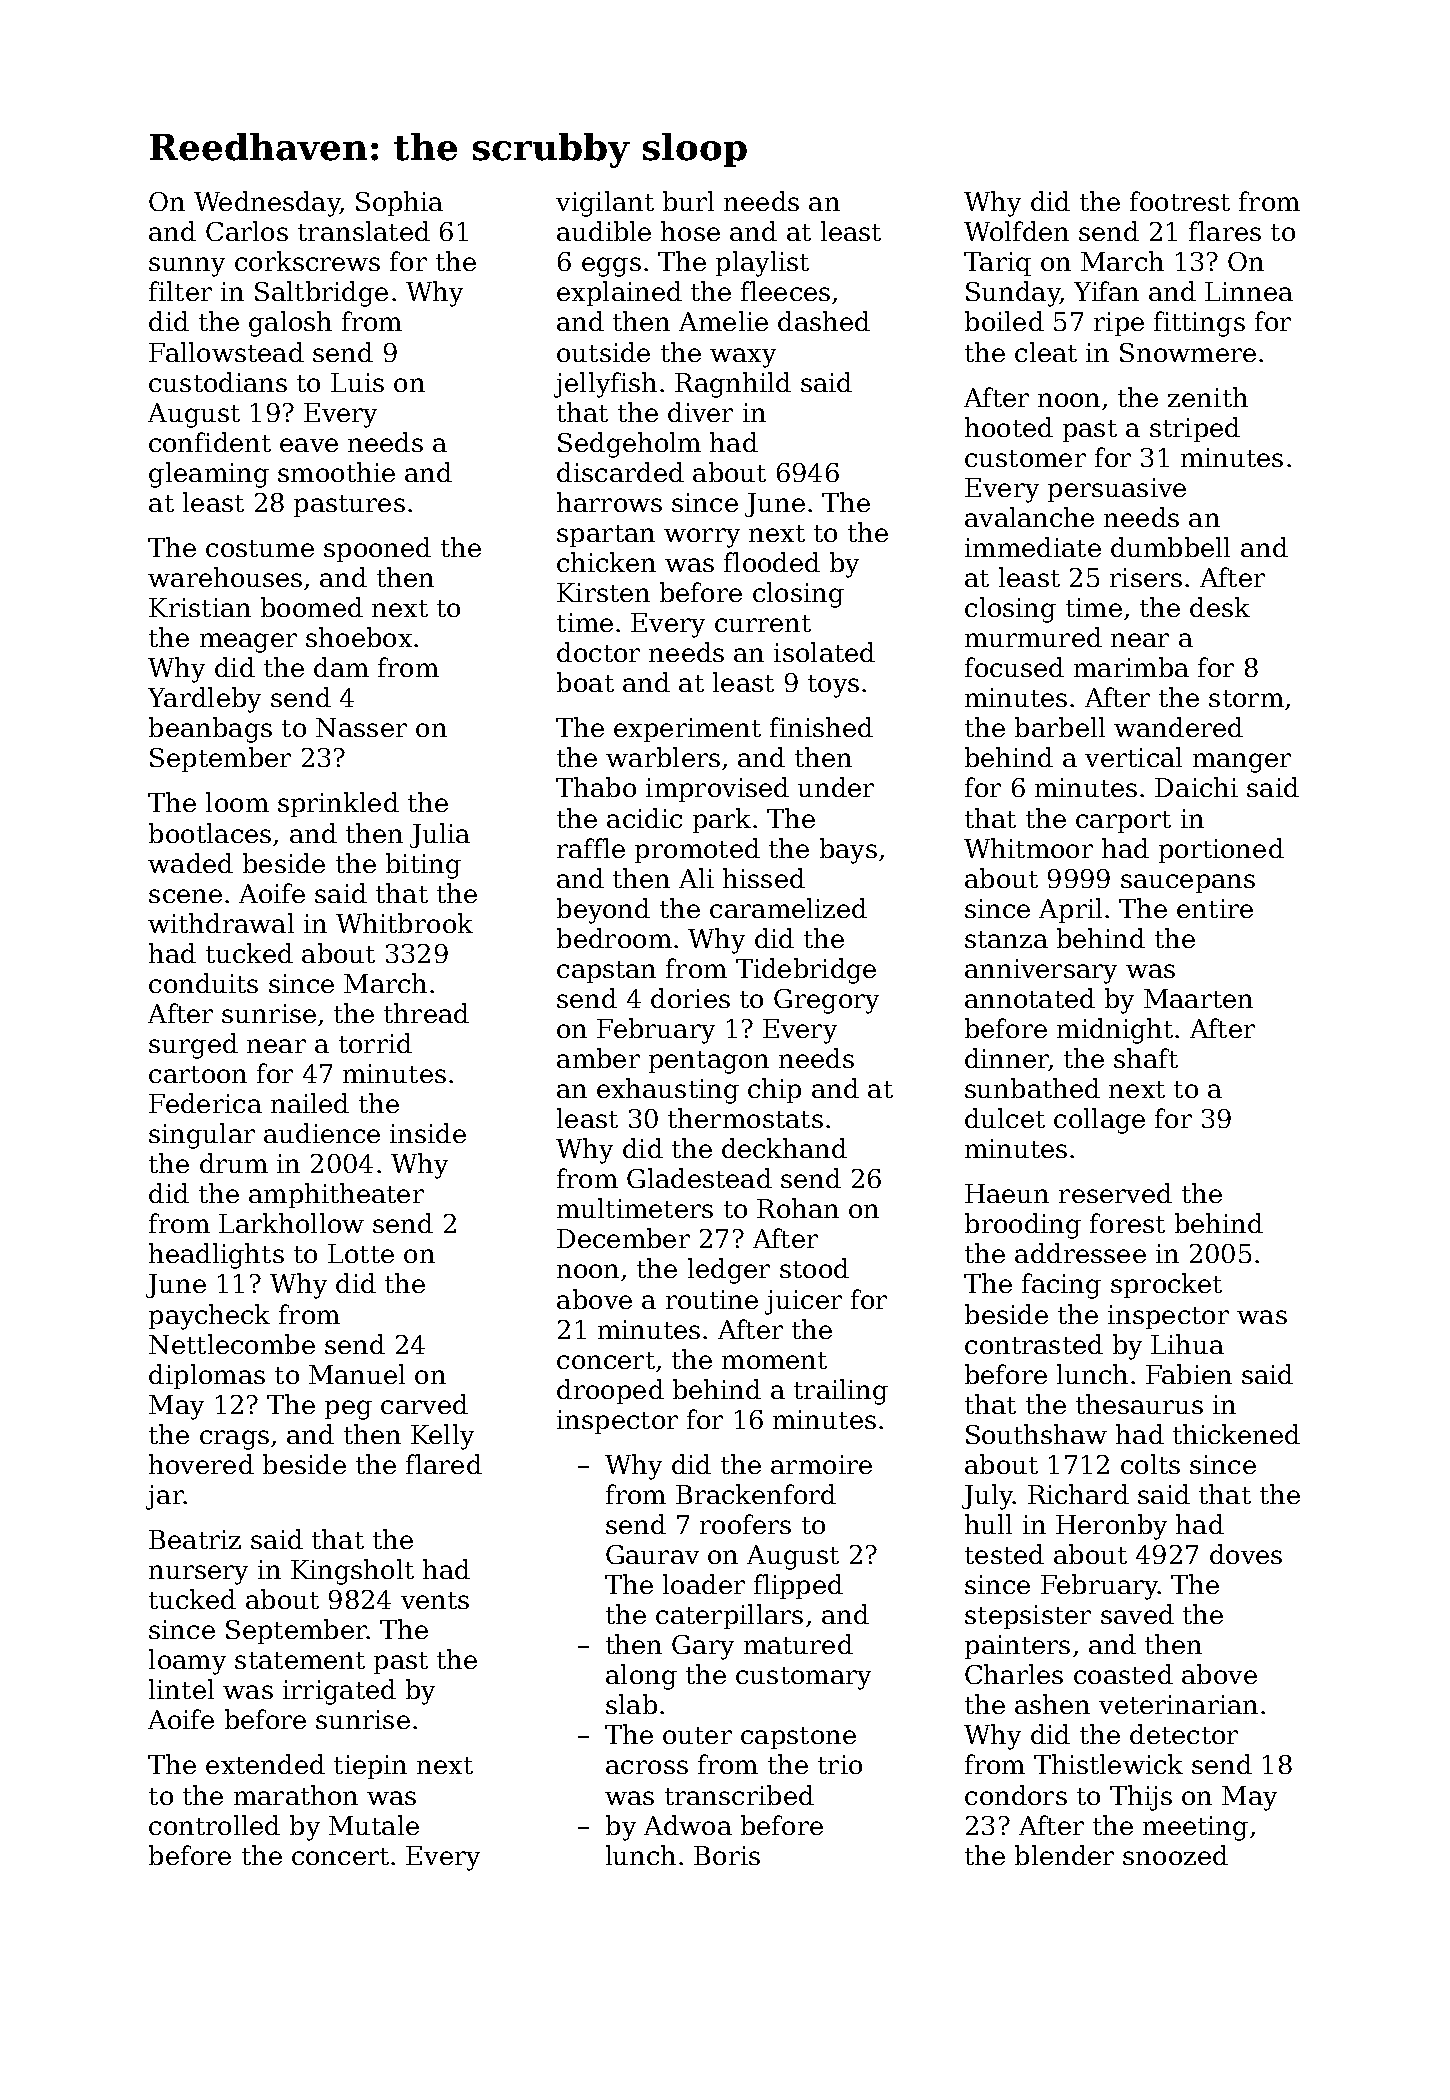 Image resolution: width=1450 pixels, height=2100 pixels. What do you see at coordinates (762, 264) in the page?
I see `playlist` at bounding box center [762, 264].
